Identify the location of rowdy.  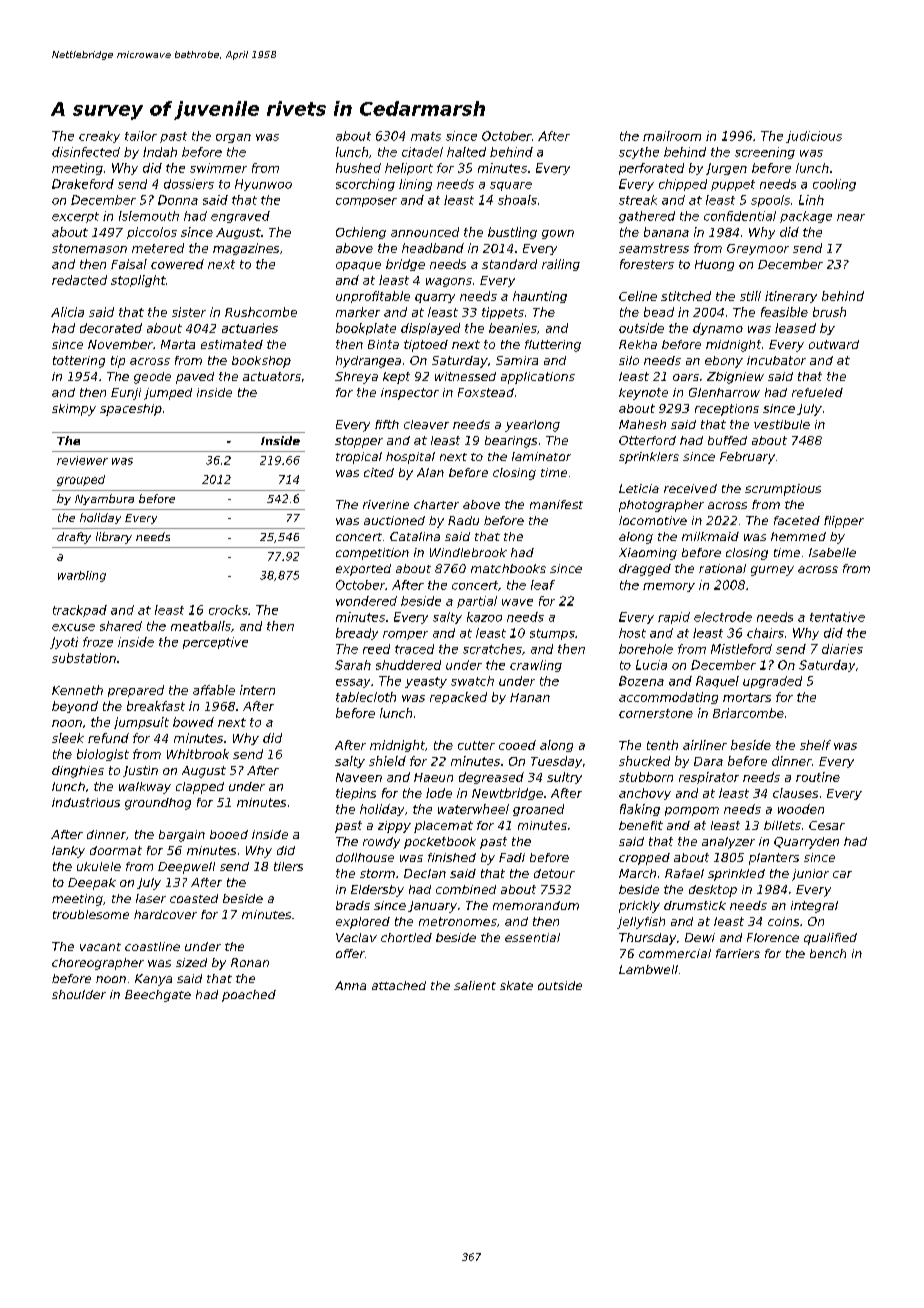
(381, 843).
